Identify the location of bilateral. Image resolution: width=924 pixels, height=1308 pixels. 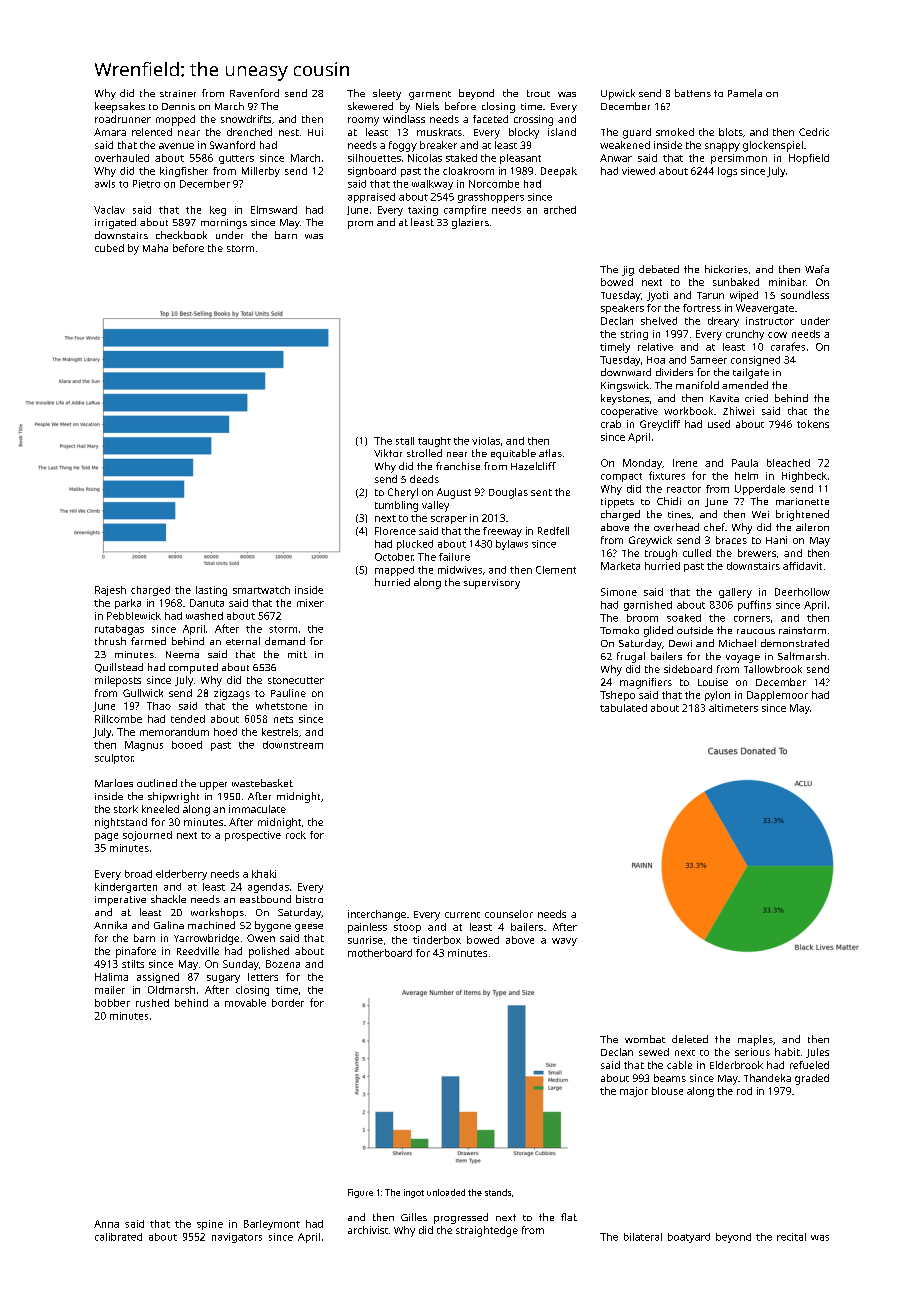
(643, 1237).
